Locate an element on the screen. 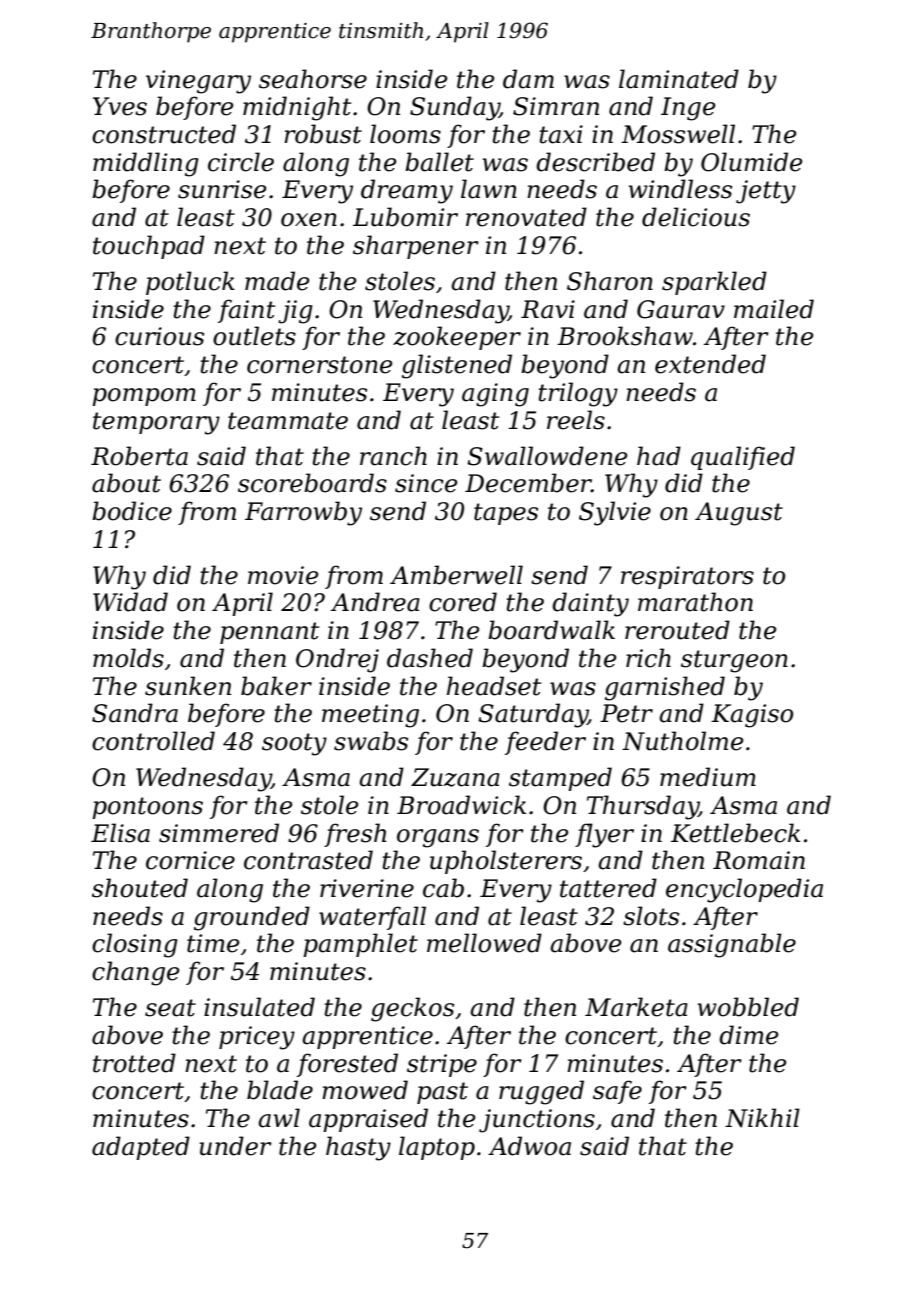  Yves is located at coordinates (120, 106).
